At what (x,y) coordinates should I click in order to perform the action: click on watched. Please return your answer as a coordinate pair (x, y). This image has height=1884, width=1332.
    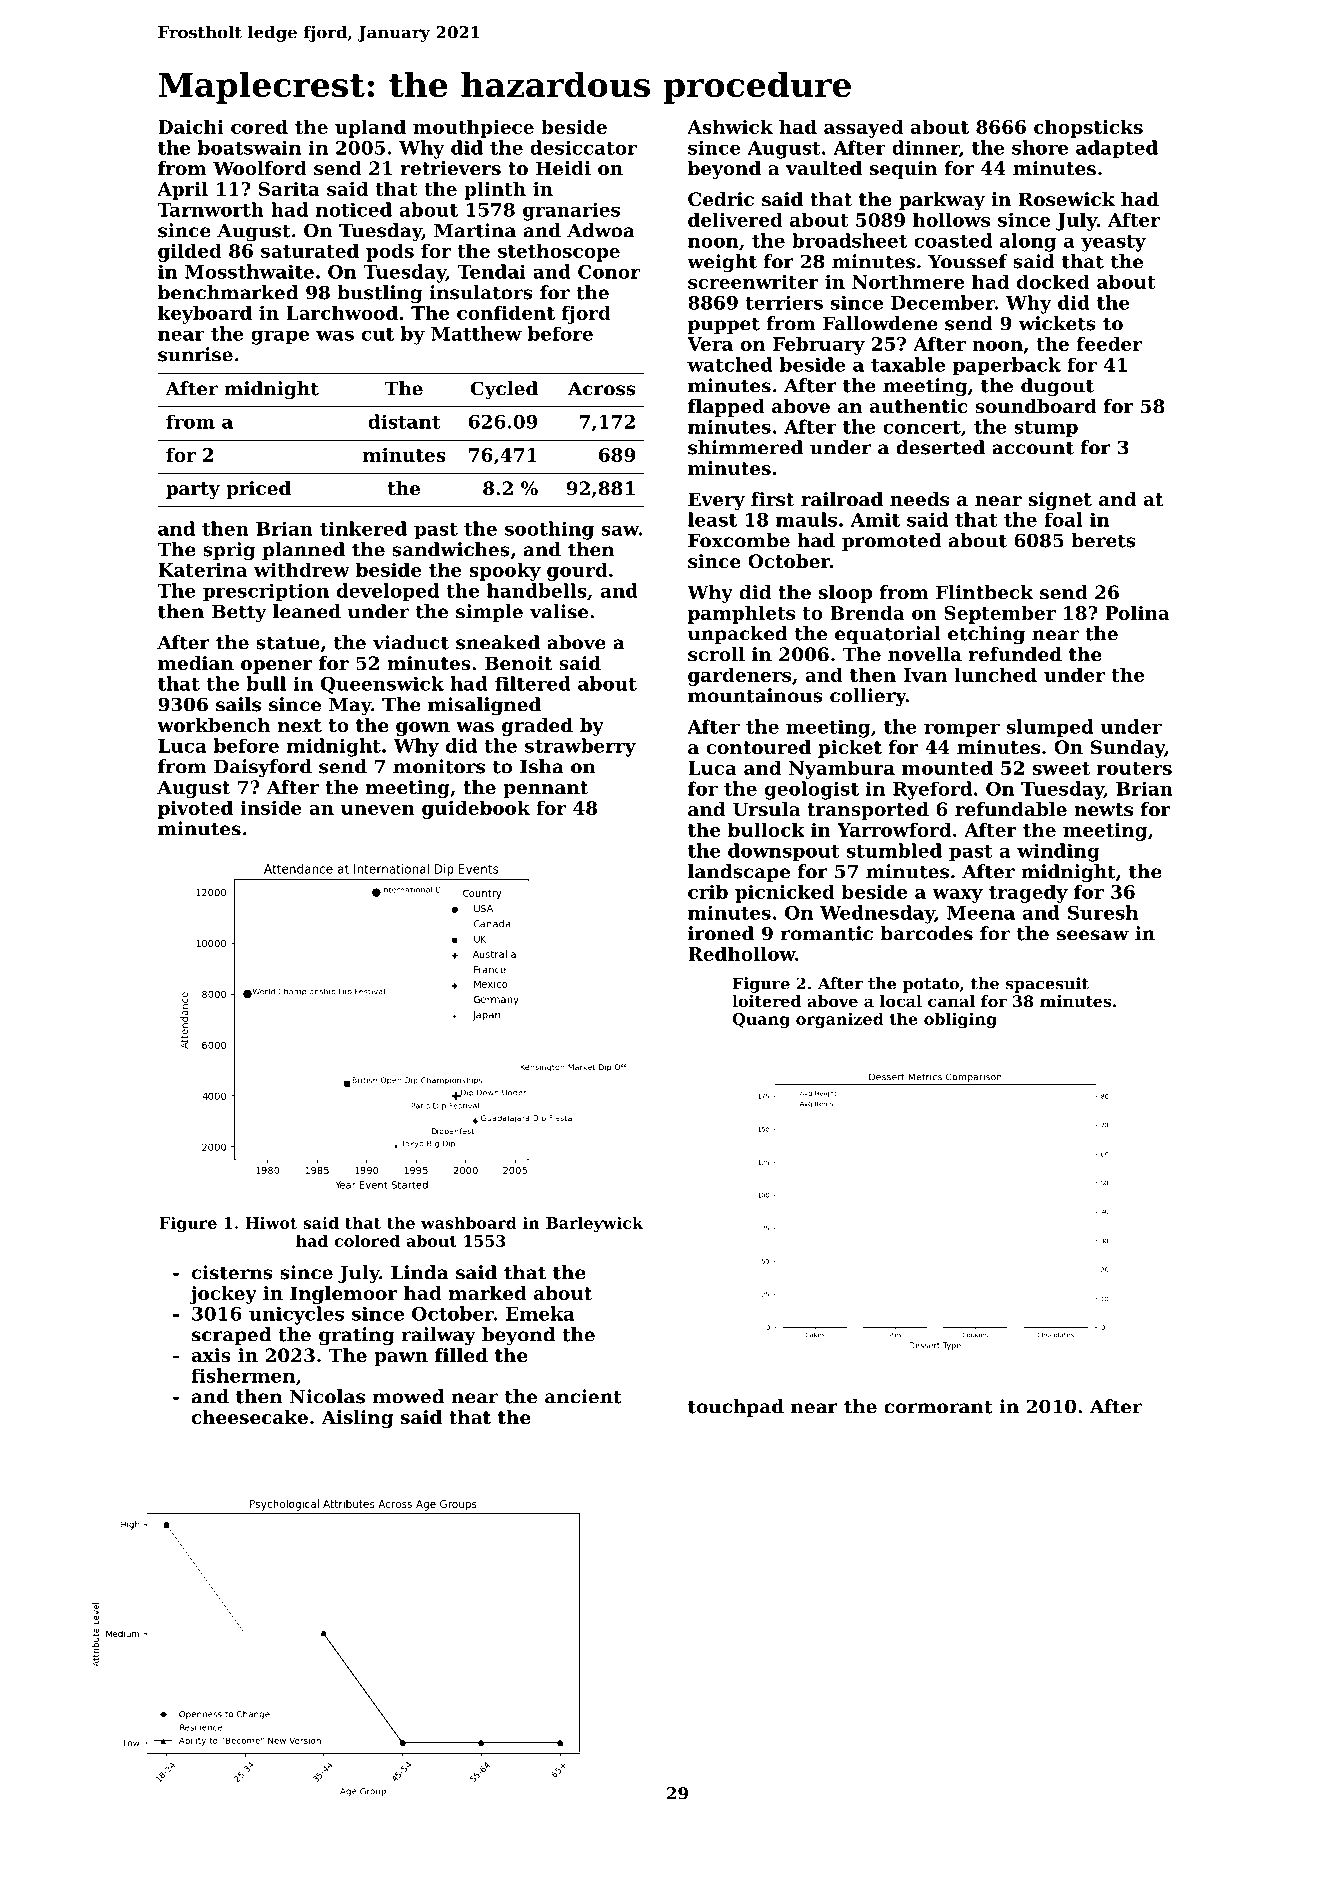
    Looking at the image, I should click on (730, 364).
